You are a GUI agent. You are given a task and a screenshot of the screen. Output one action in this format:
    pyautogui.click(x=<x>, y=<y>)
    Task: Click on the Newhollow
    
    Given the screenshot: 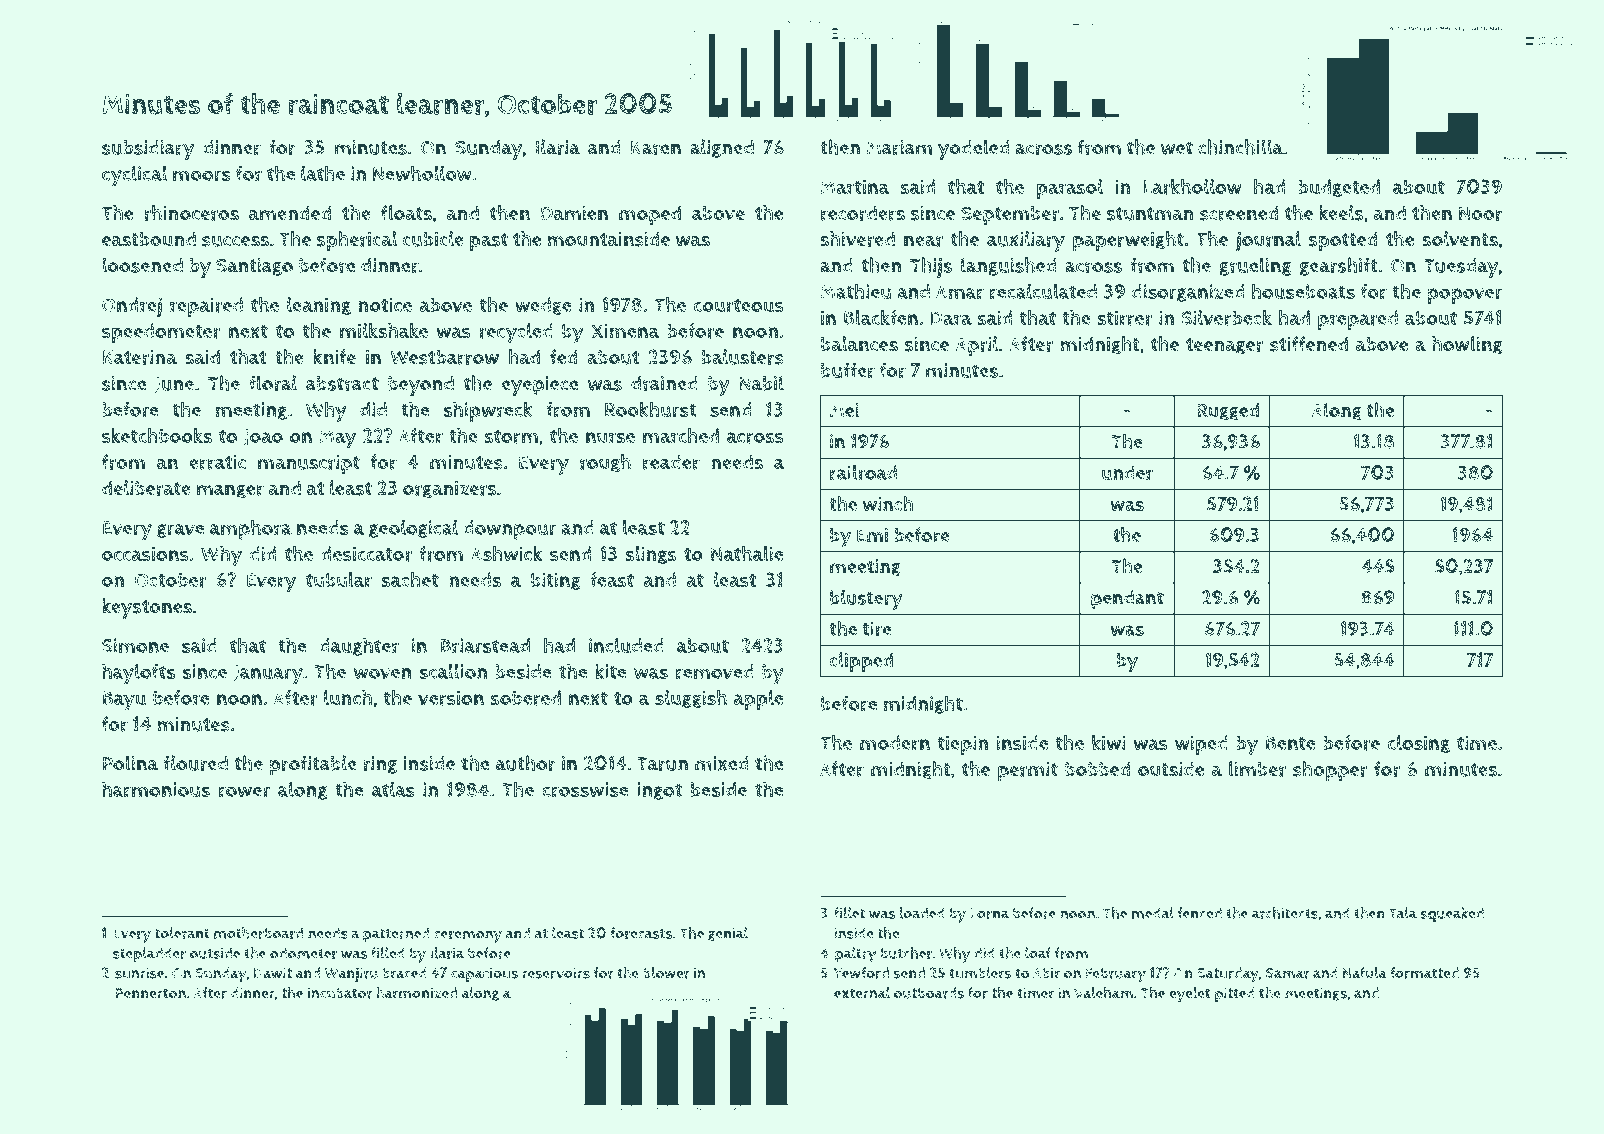 What is the action you would take?
    pyautogui.click(x=422, y=173)
